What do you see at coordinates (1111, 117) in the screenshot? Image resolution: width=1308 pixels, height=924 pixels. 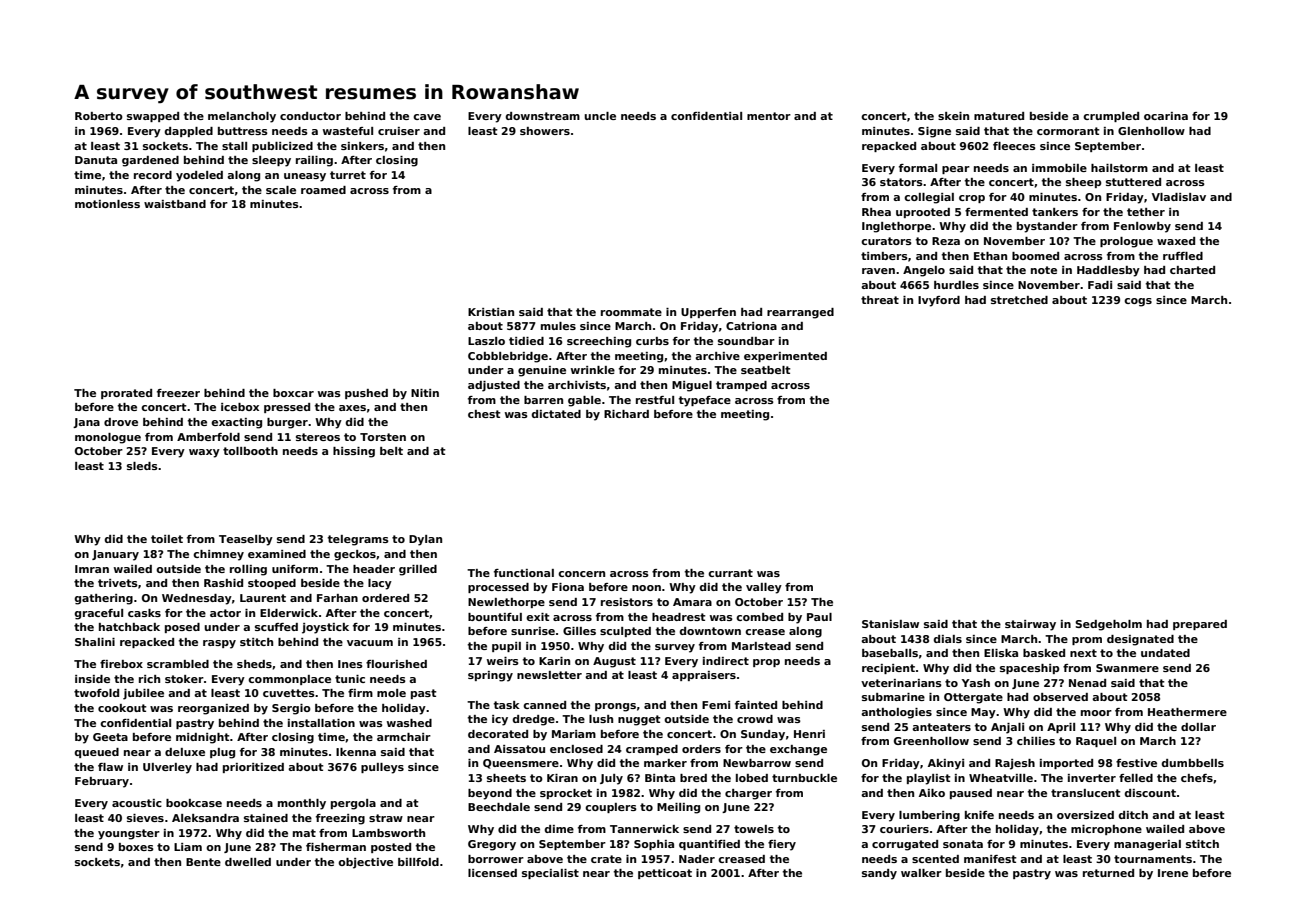 I see `crumpled` at bounding box center [1111, 117].
